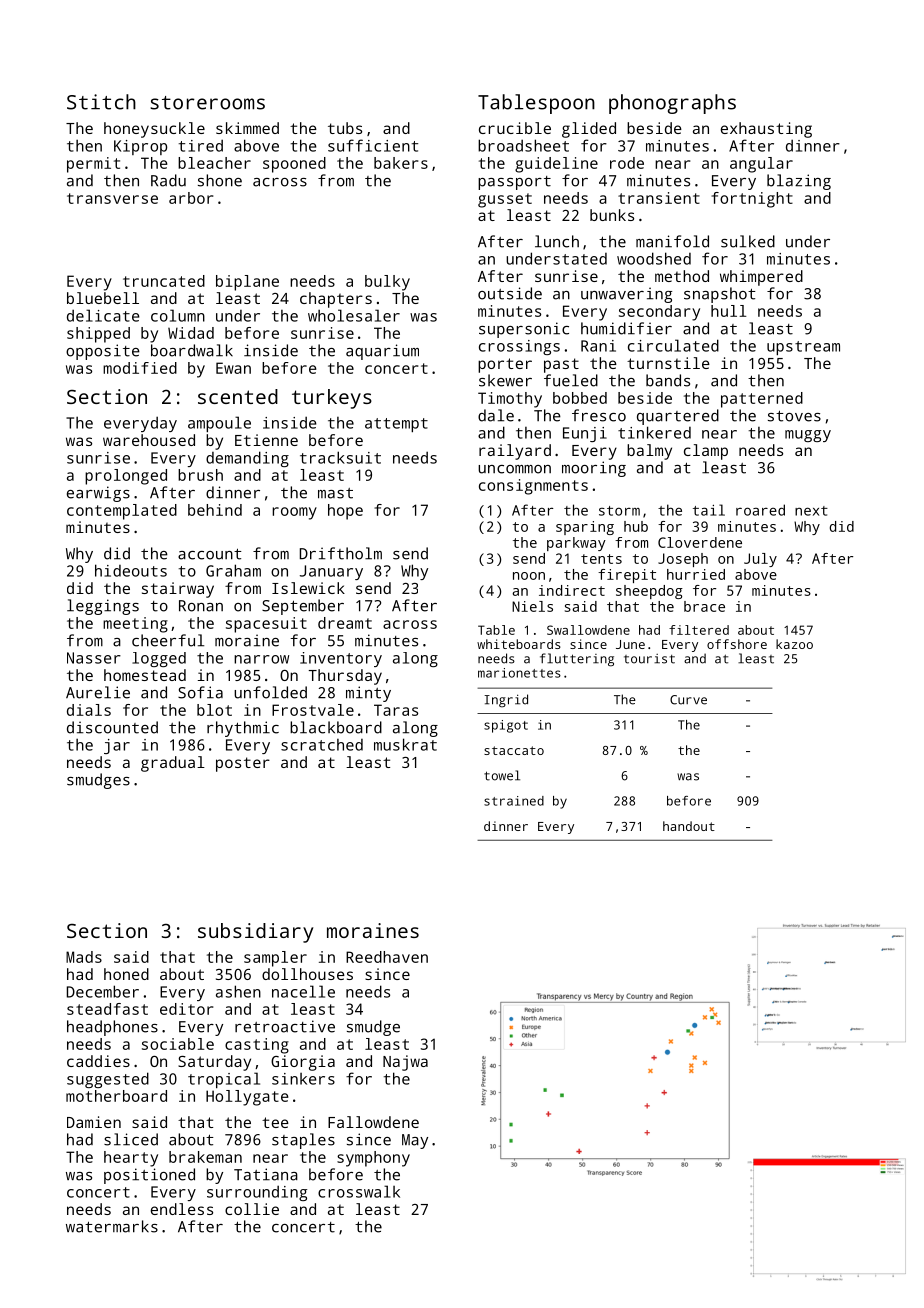 This image has width=924, height=1308. I want to click on kazoo, so click(794, 644).
